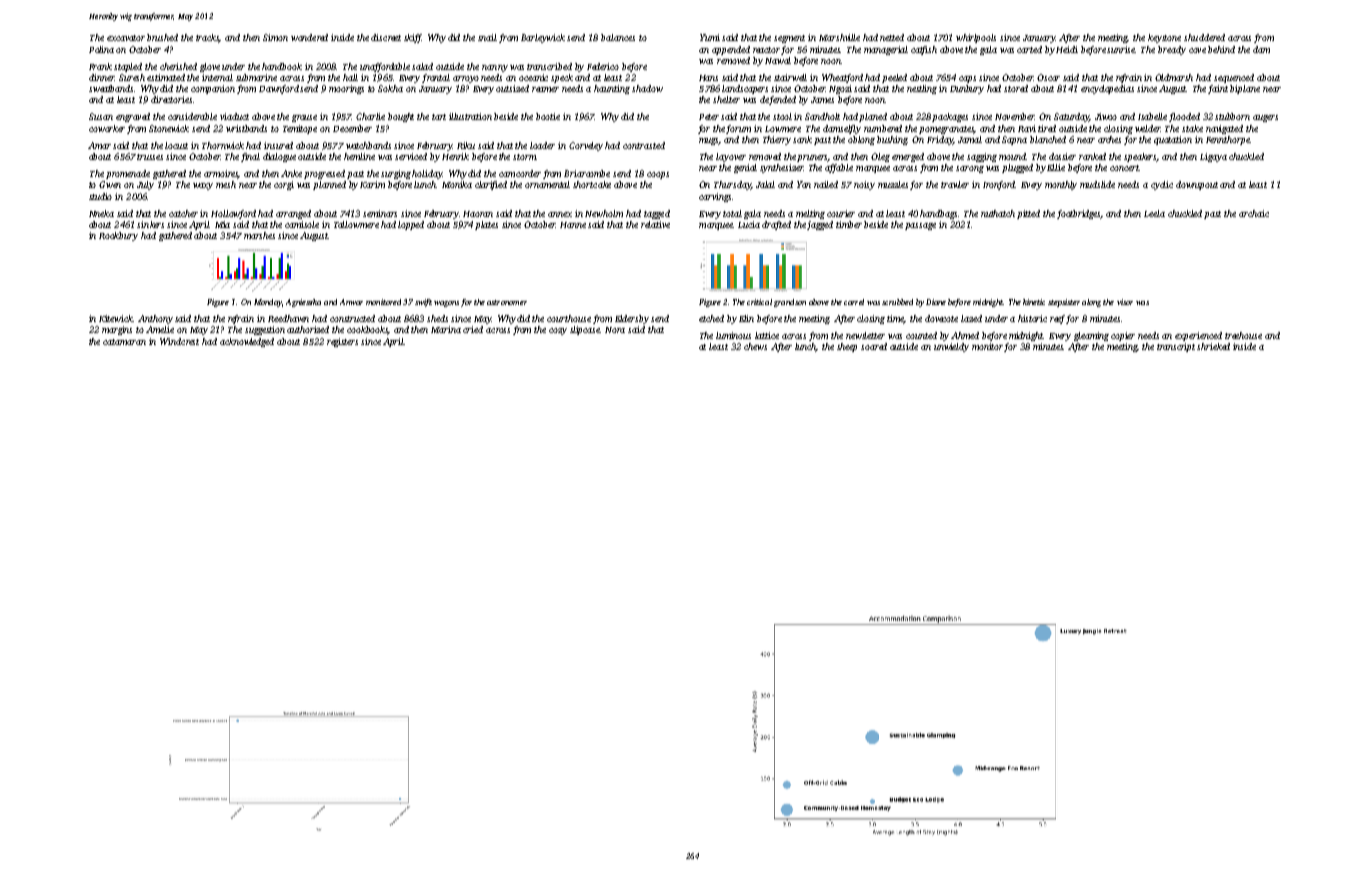  What do you see at coordinates (116, 318) in the page?
I see `Kitewick` at bounding box center [116, 318].
